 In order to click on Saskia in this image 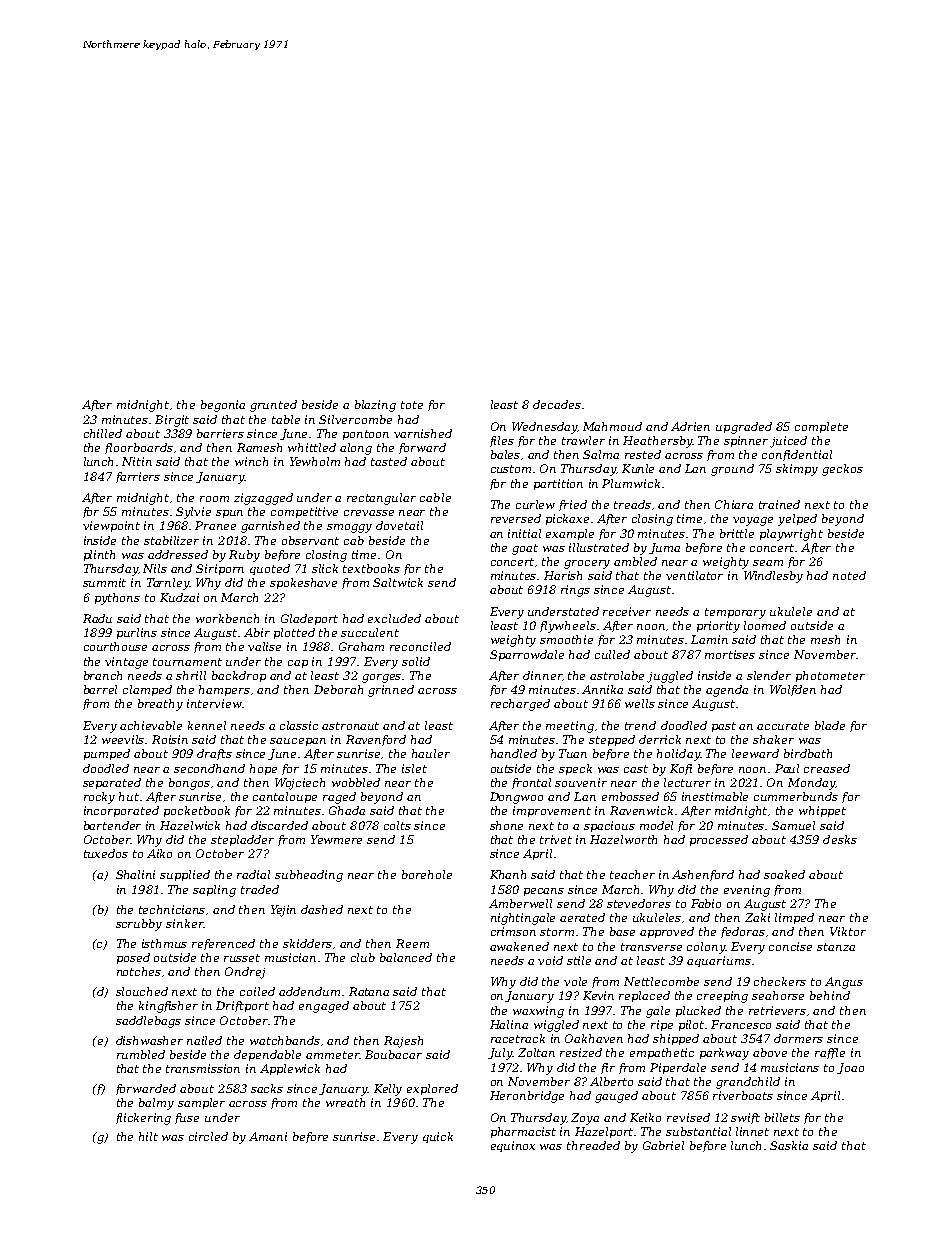, I will do `click(789, 1145)`.
